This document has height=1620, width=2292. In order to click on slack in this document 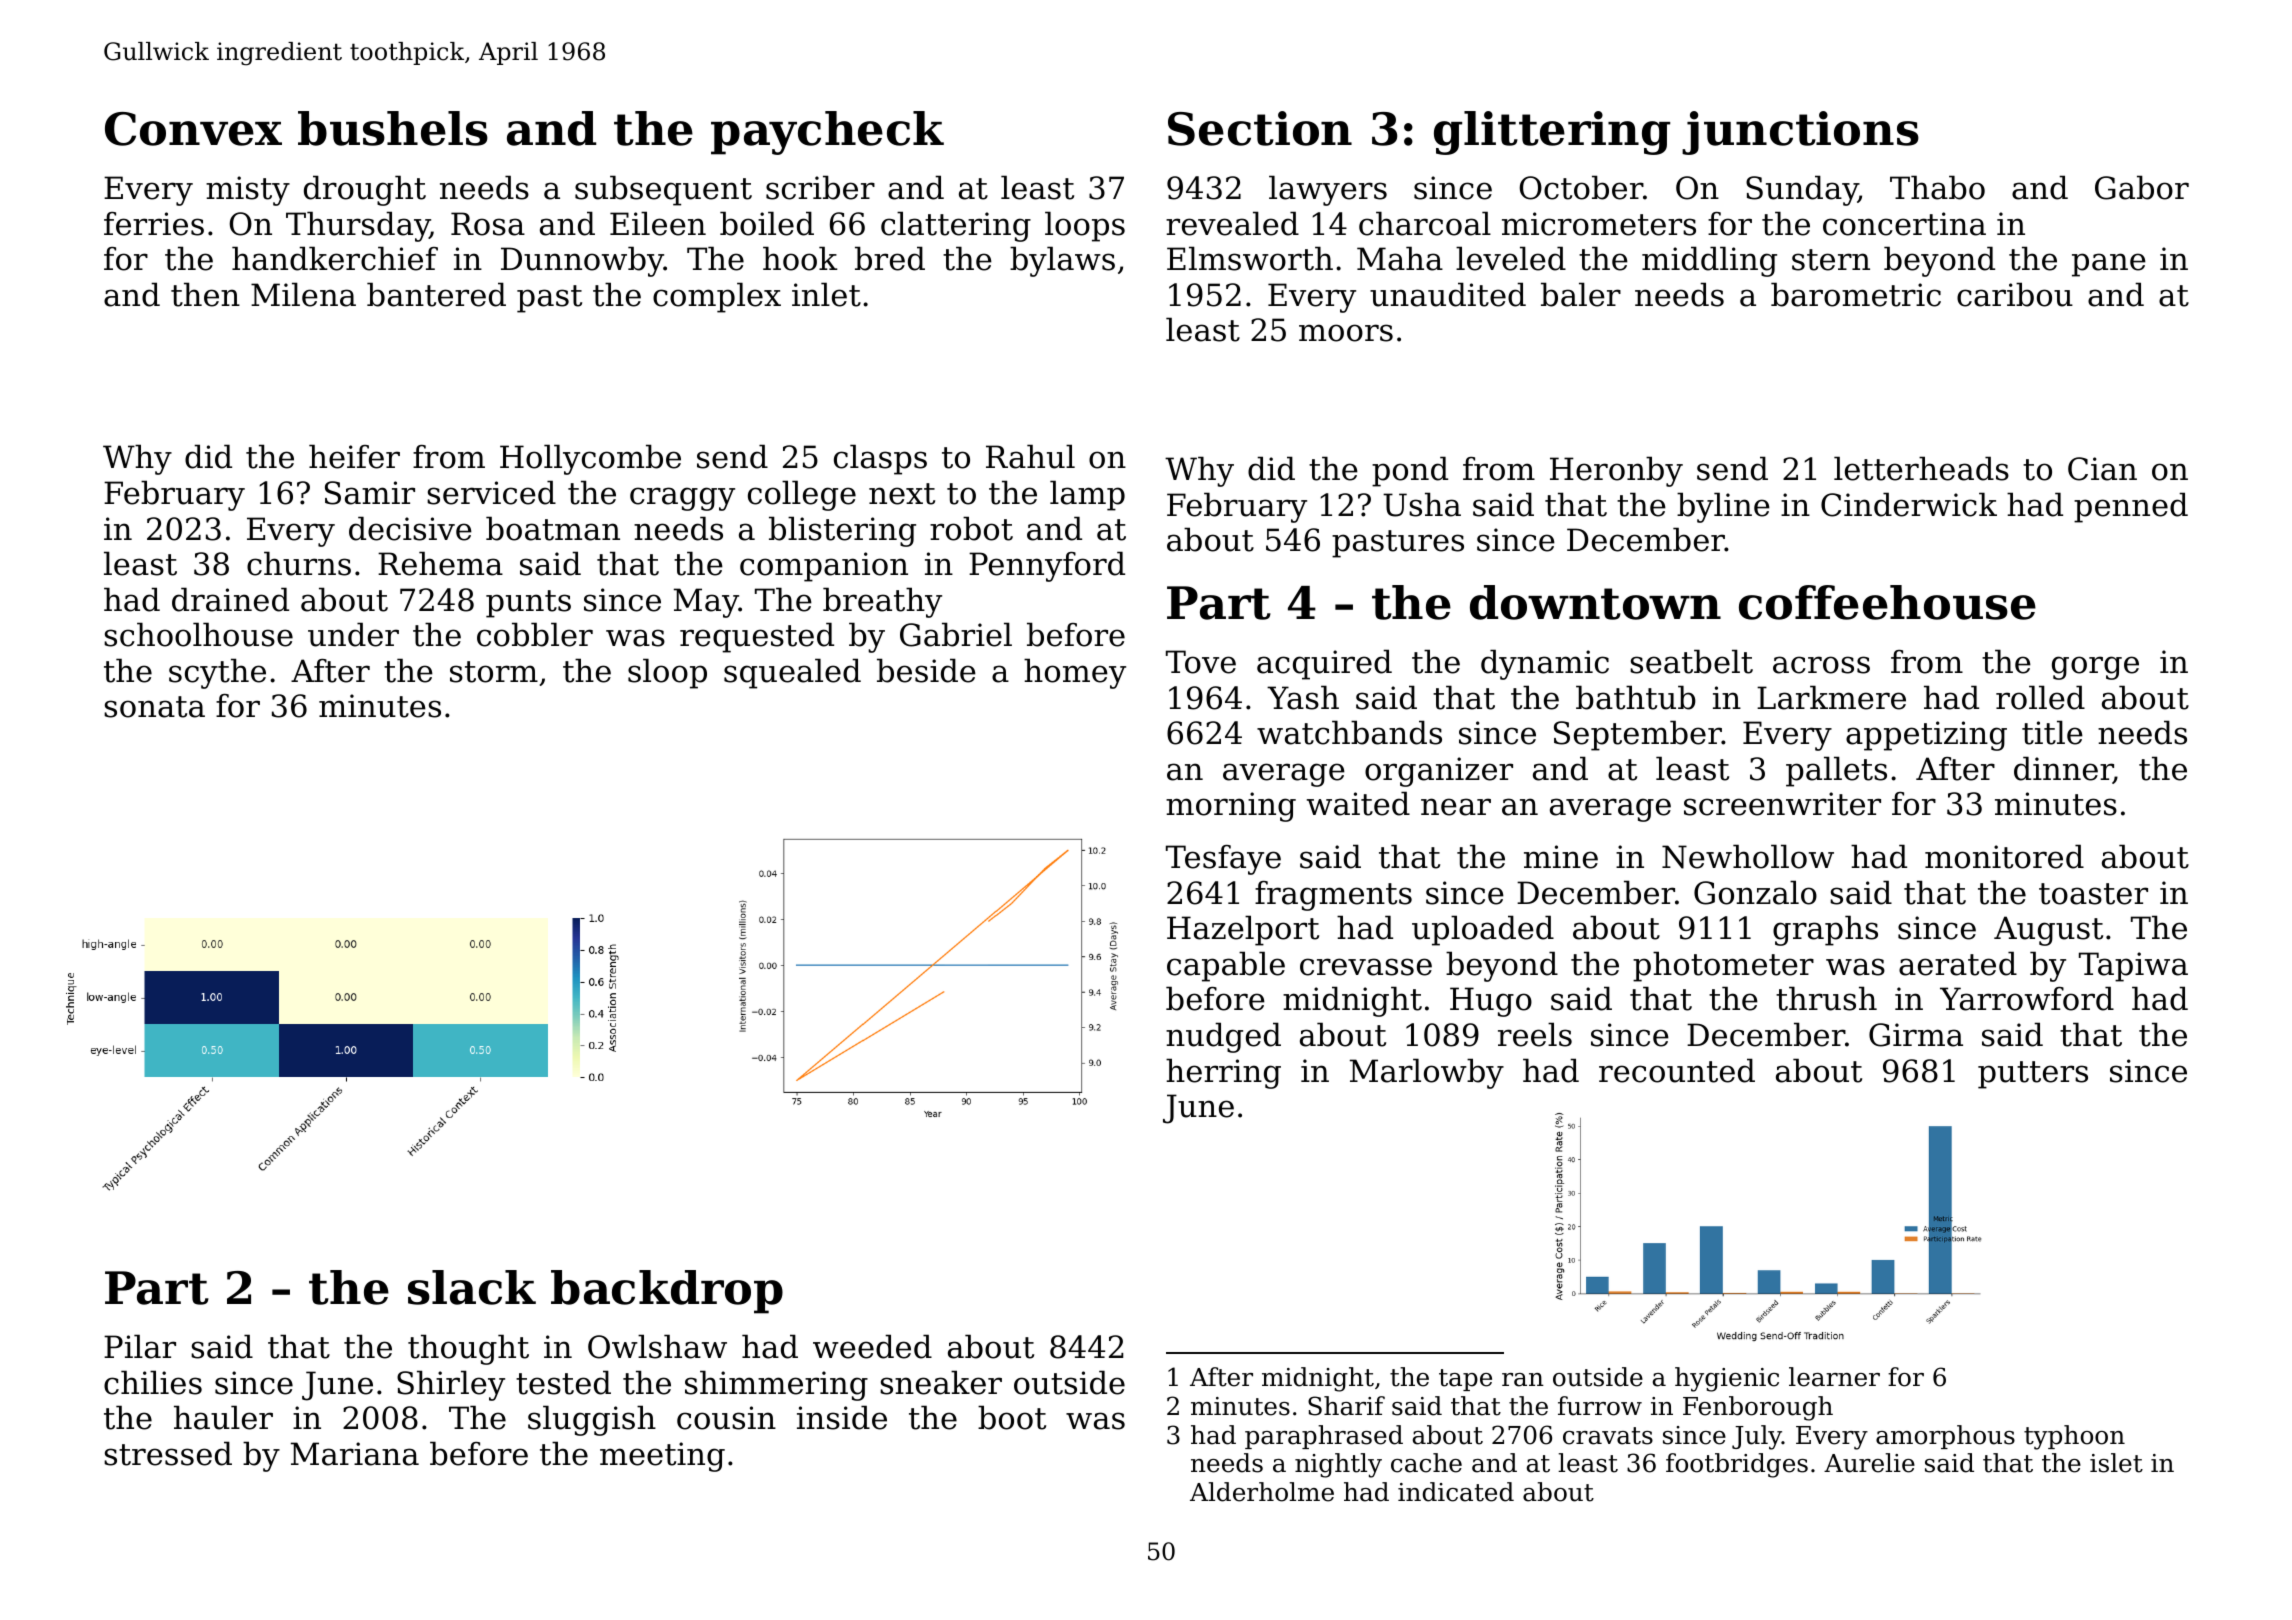, I will do `click(472, 1287)`.
